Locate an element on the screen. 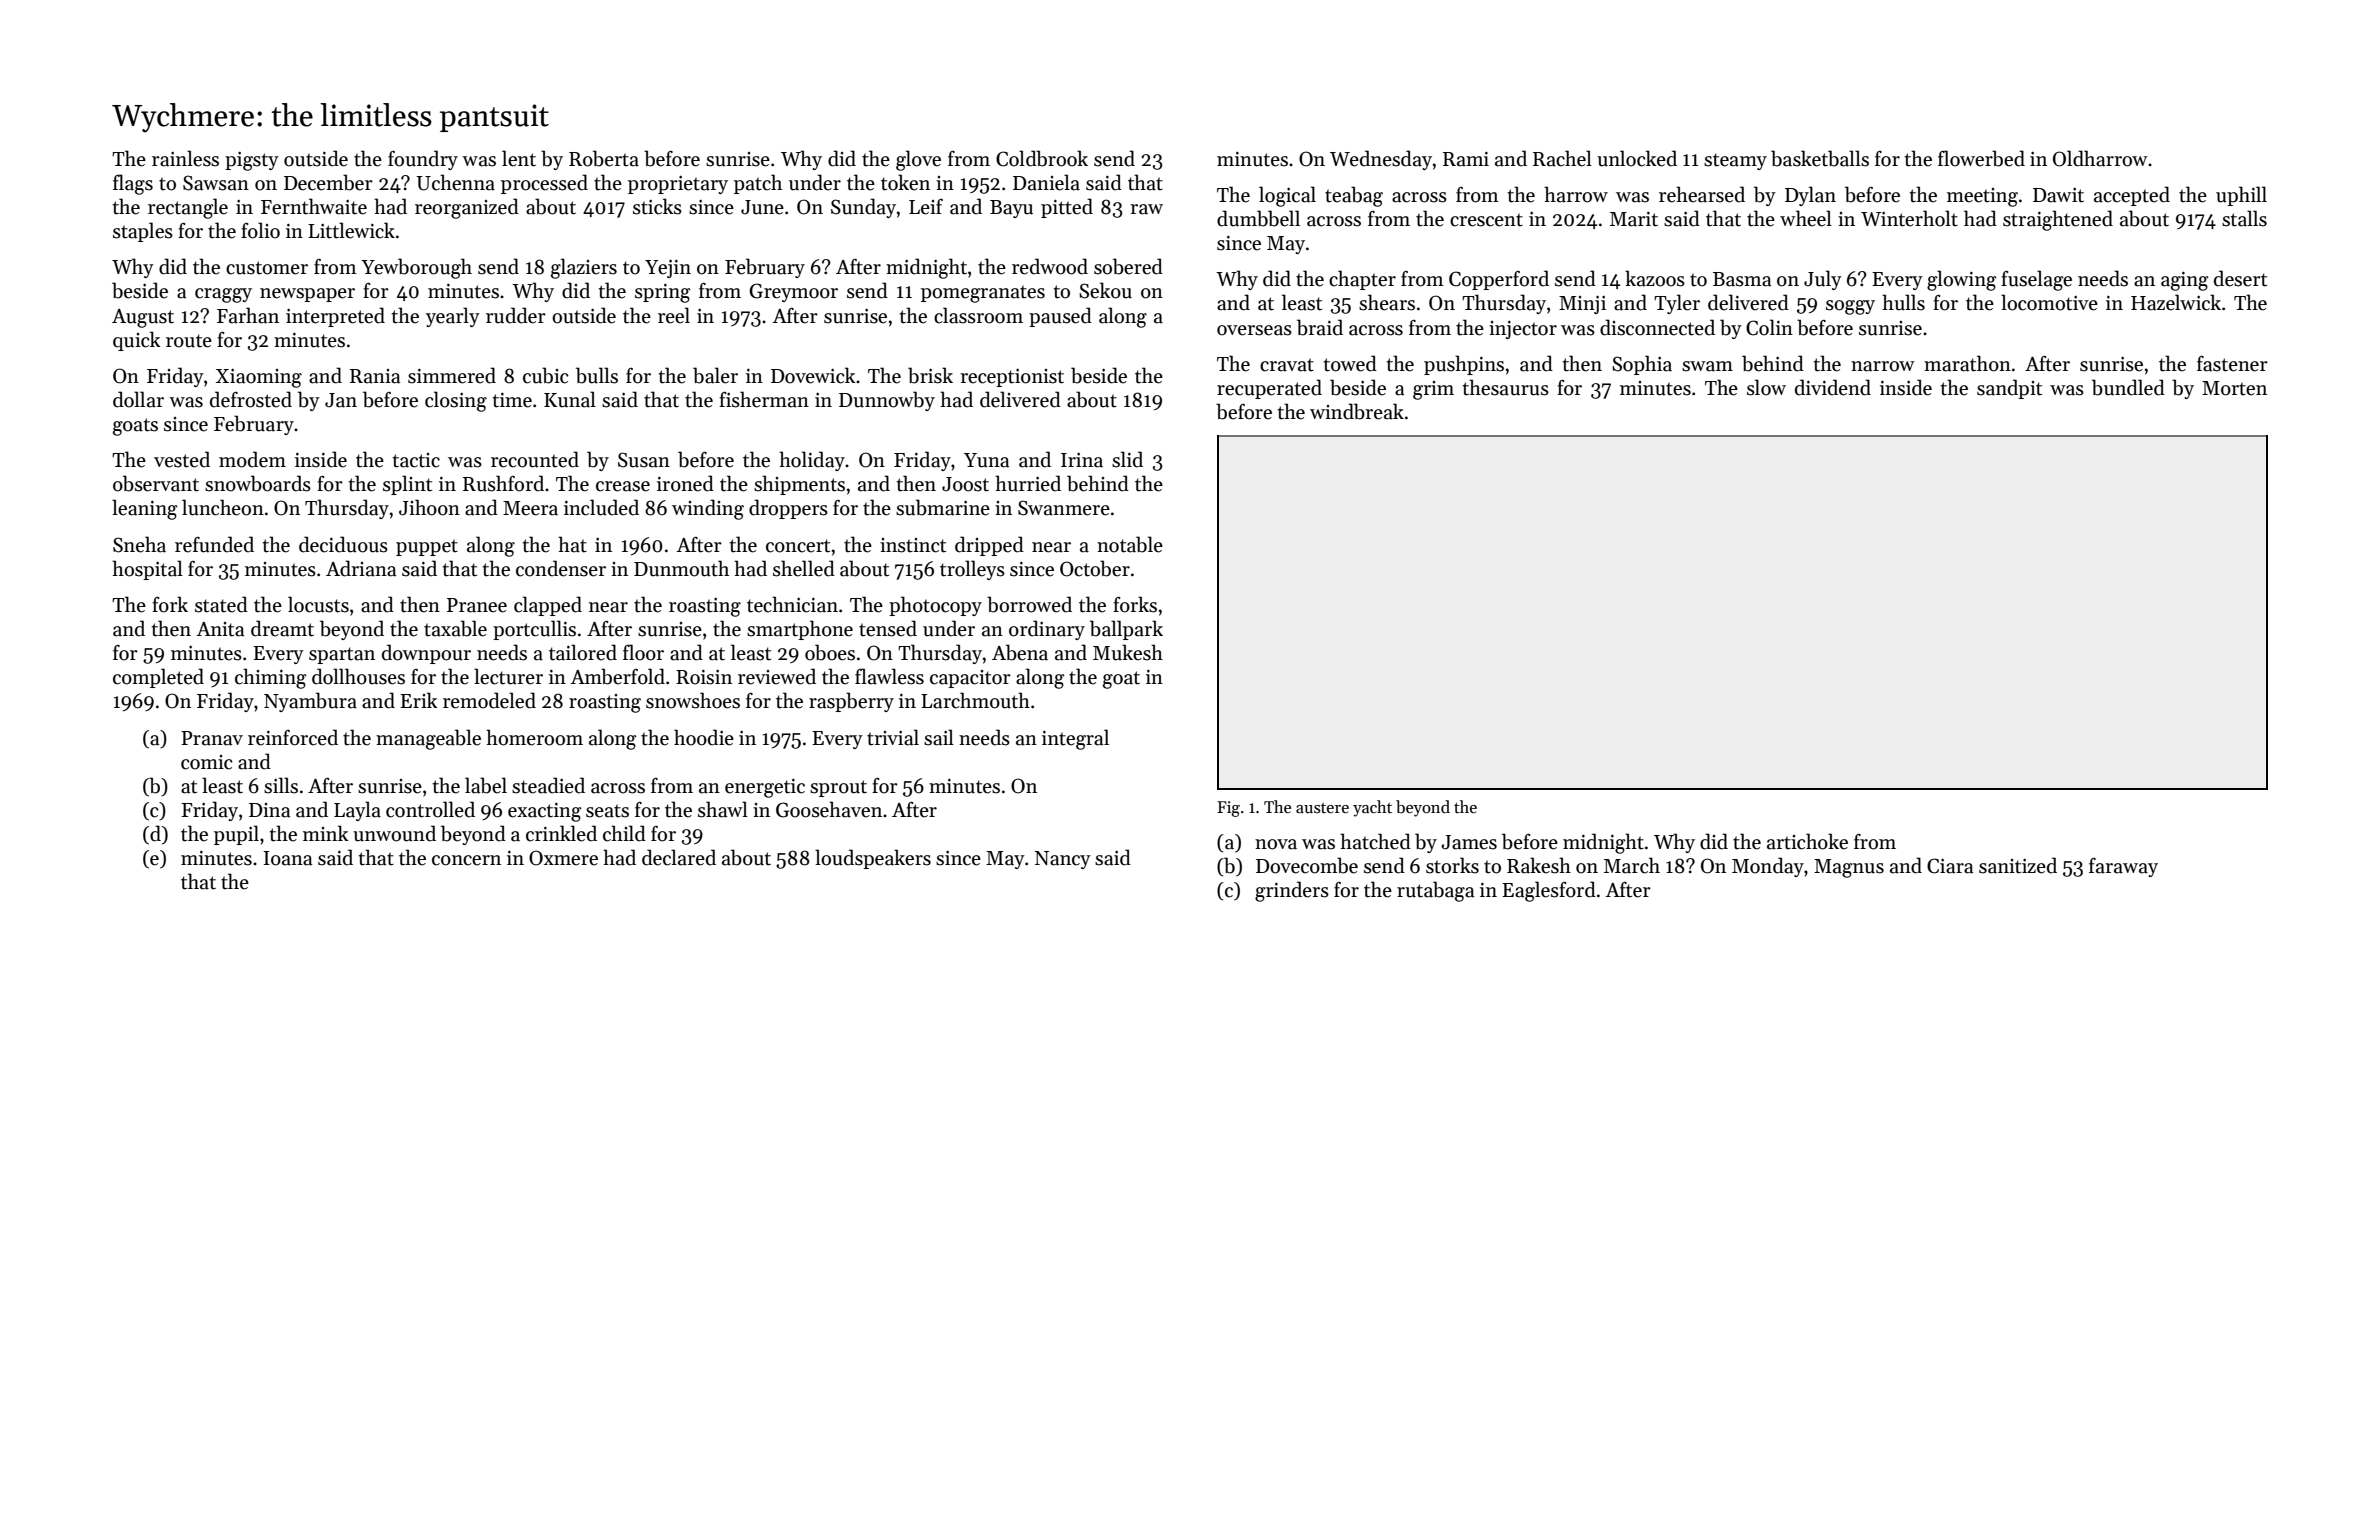  Oxmere is located at coordinates (563, 858).
